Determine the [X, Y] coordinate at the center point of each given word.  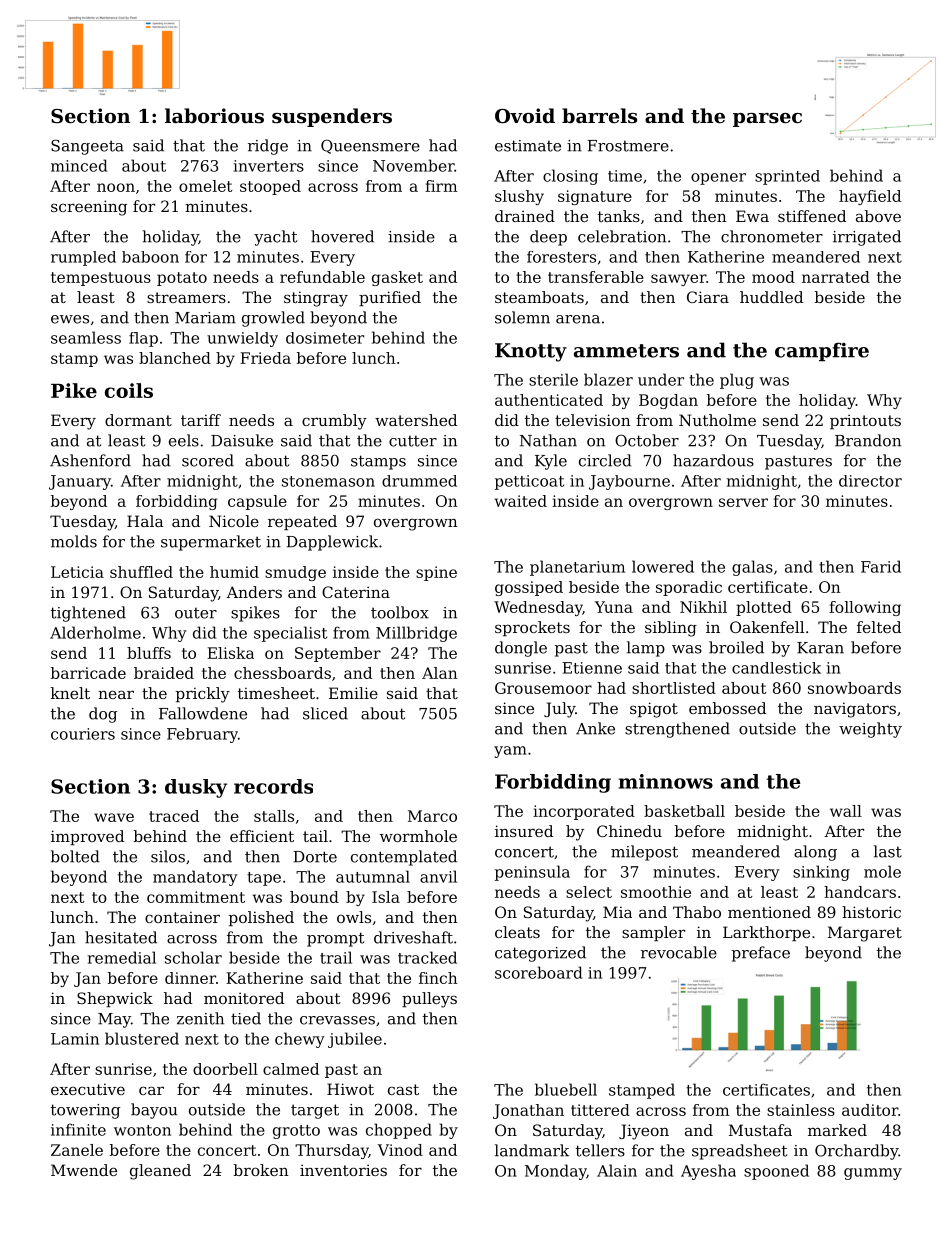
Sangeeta [87, 147]
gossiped [529, 588]
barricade [88, 673]
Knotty [531, 352]
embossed [727, 708]
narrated [836, 277]
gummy [873, 1174]
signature [595, 197]
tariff [201, 420]
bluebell [566, 1089]
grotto [296, 1132]
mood [773, 277]
